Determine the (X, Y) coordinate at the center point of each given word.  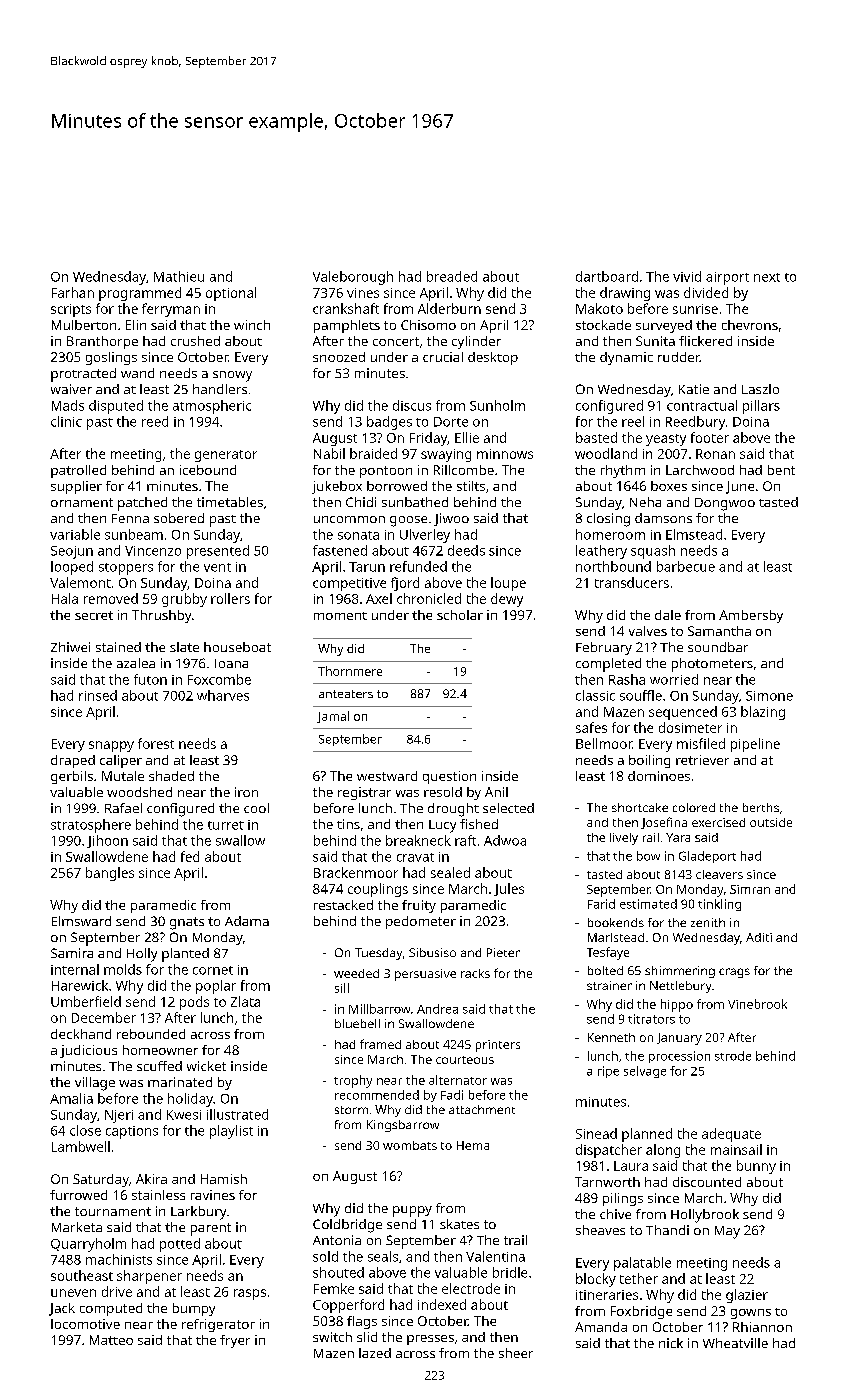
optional (231, 294)
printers (498, 1046)
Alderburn (449, 308)
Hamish (224, 1179)
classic (595, 695)
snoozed (339, 357)
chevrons (750, 325)
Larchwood (700, 470)
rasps (250, 1294)
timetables (230, 502)
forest (156, 743)
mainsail (736, 1149)
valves (648, 631)
